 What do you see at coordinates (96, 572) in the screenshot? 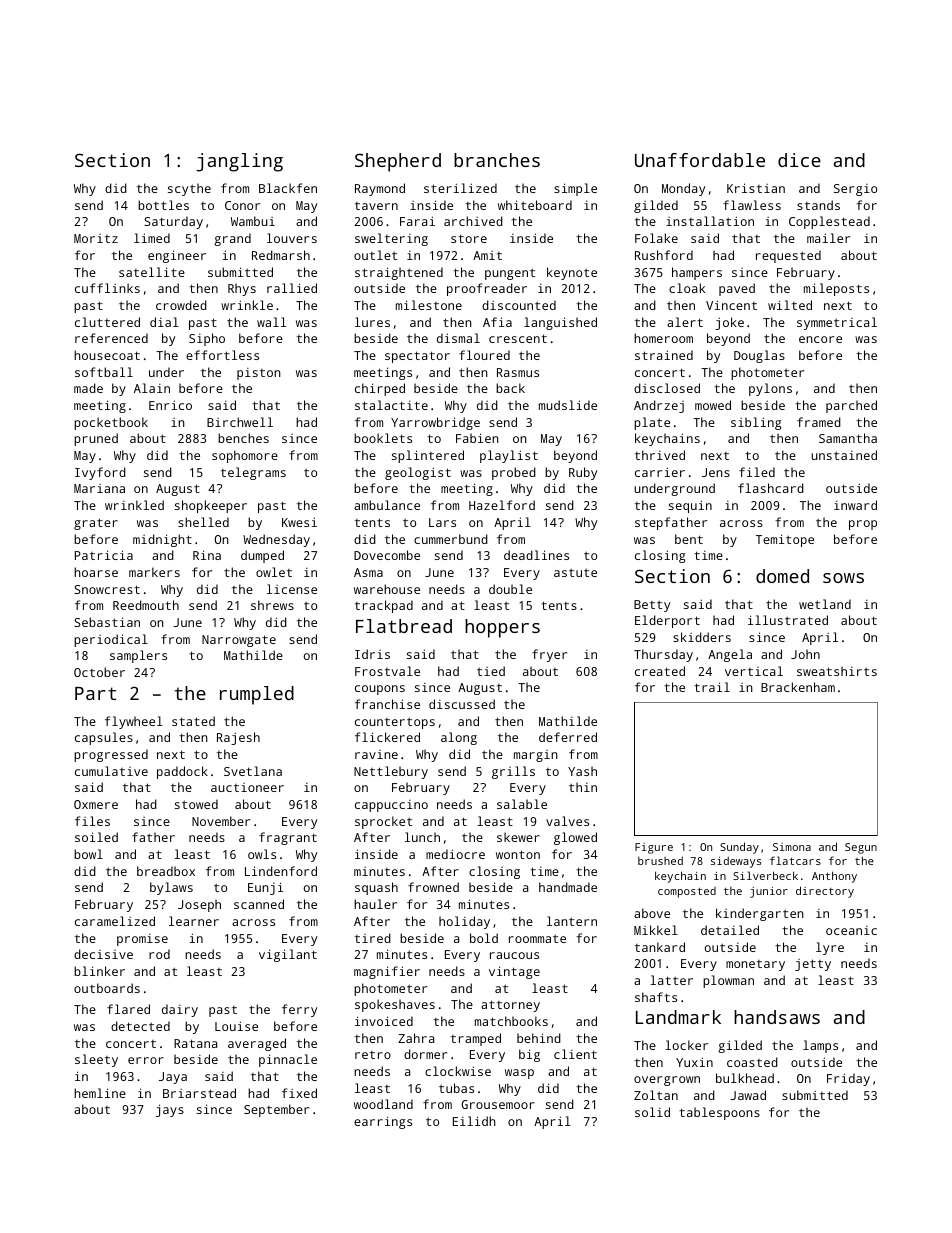
I see `hoarse` at bounding box center [96, 572].
